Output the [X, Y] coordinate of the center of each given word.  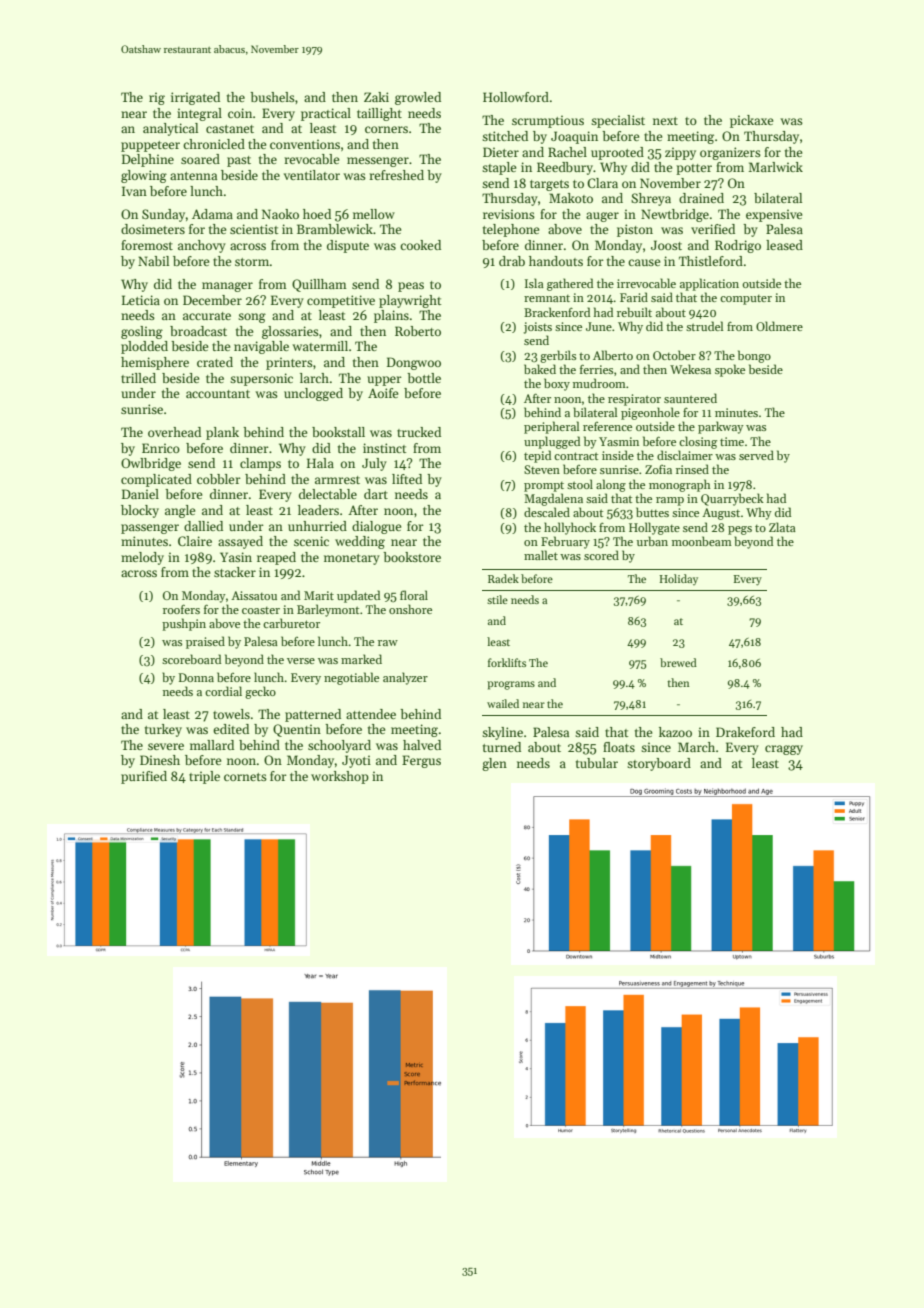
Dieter [501, 152]
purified [144, 777]
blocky [140, 511]
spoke [730, 370]
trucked [419, 432]
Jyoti [356, 761]
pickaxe [751, 121]
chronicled [214, 144]
